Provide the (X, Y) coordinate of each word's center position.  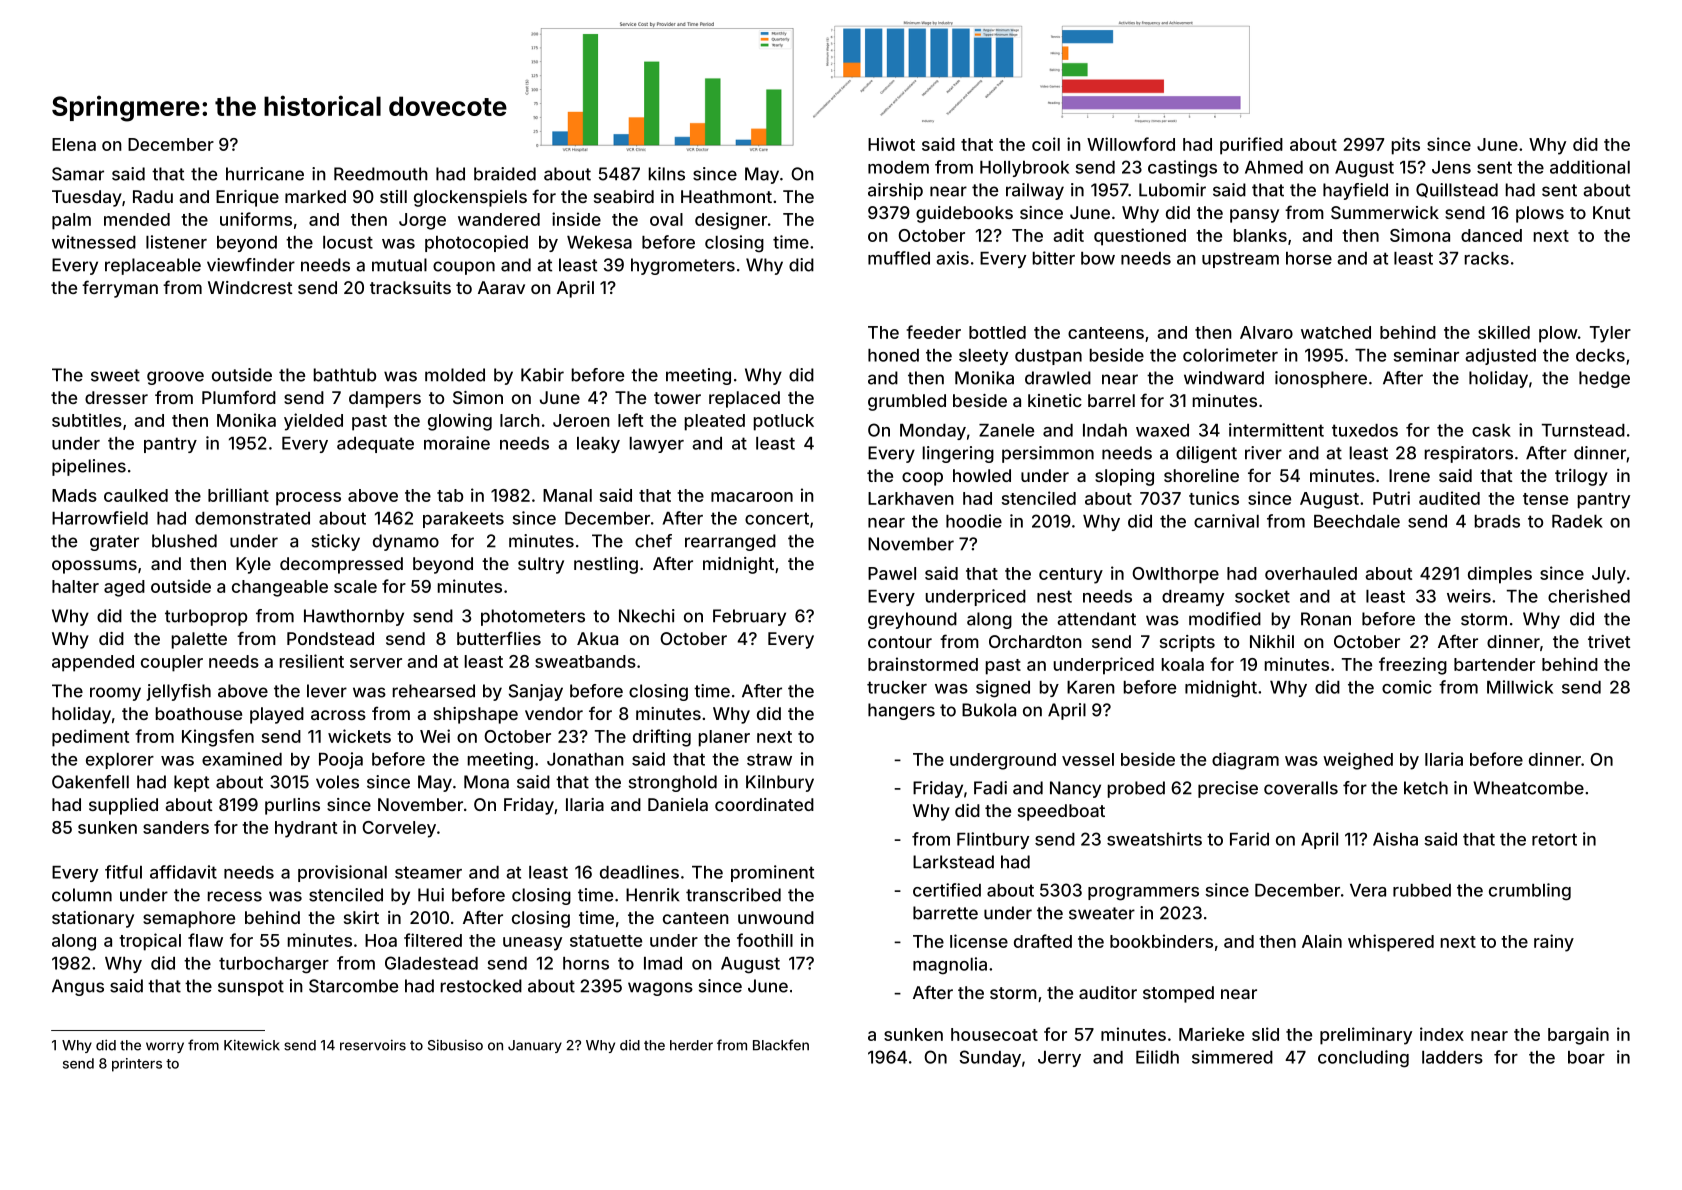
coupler (172, 663)
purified (1251, 146)
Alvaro (1266, 332)
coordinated (764, 804)
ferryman (120, 289)
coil (1046, 144)
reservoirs (373, 1045)
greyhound (912, 620)
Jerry (1059, 1059)
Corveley (399, 829)
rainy (1554, 943)
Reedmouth (381, 174)
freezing (1413, 666)
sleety (983, 357)
